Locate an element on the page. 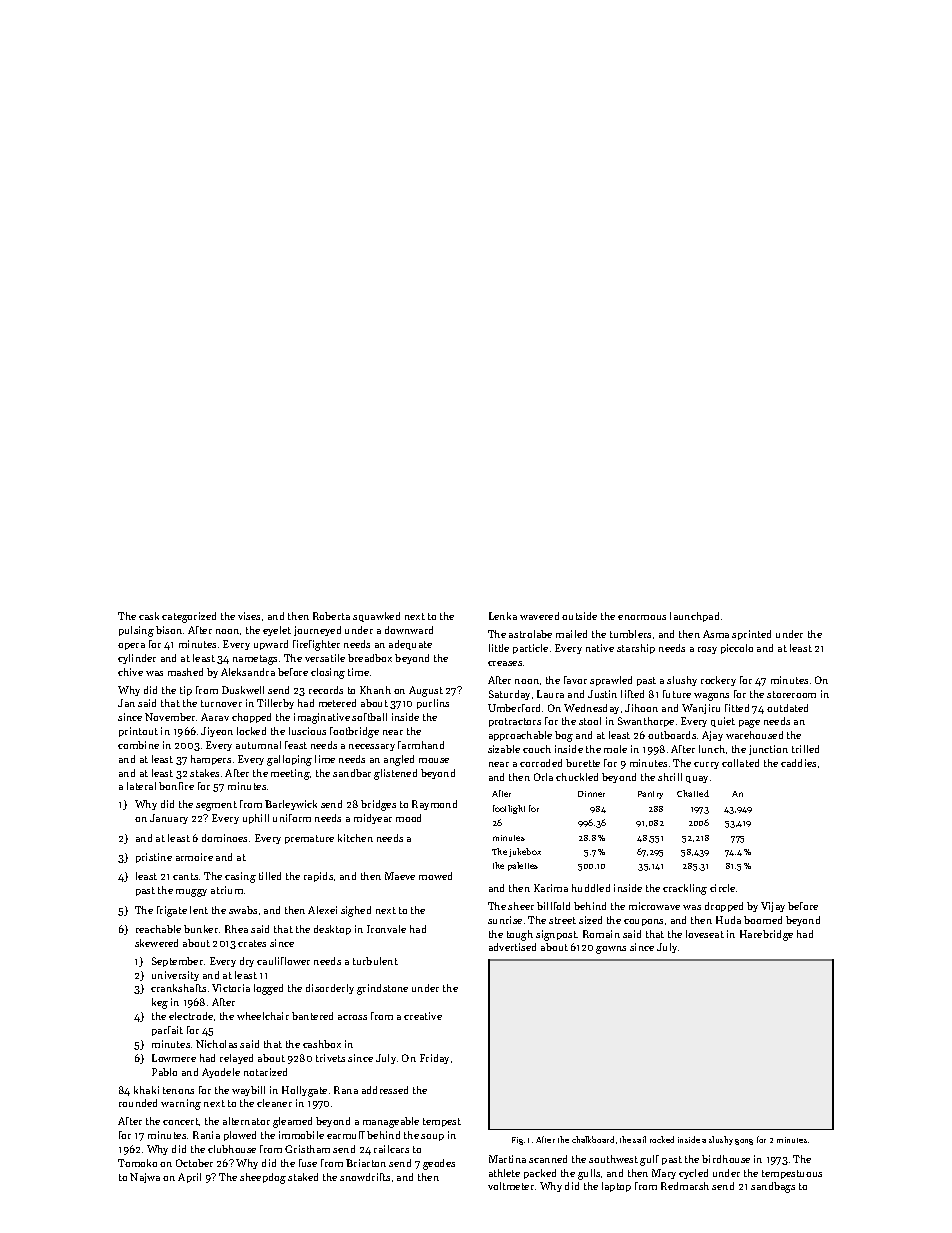 The width and height of the document is (952, 1233). Friday is located at coordinates (434, 1059).
